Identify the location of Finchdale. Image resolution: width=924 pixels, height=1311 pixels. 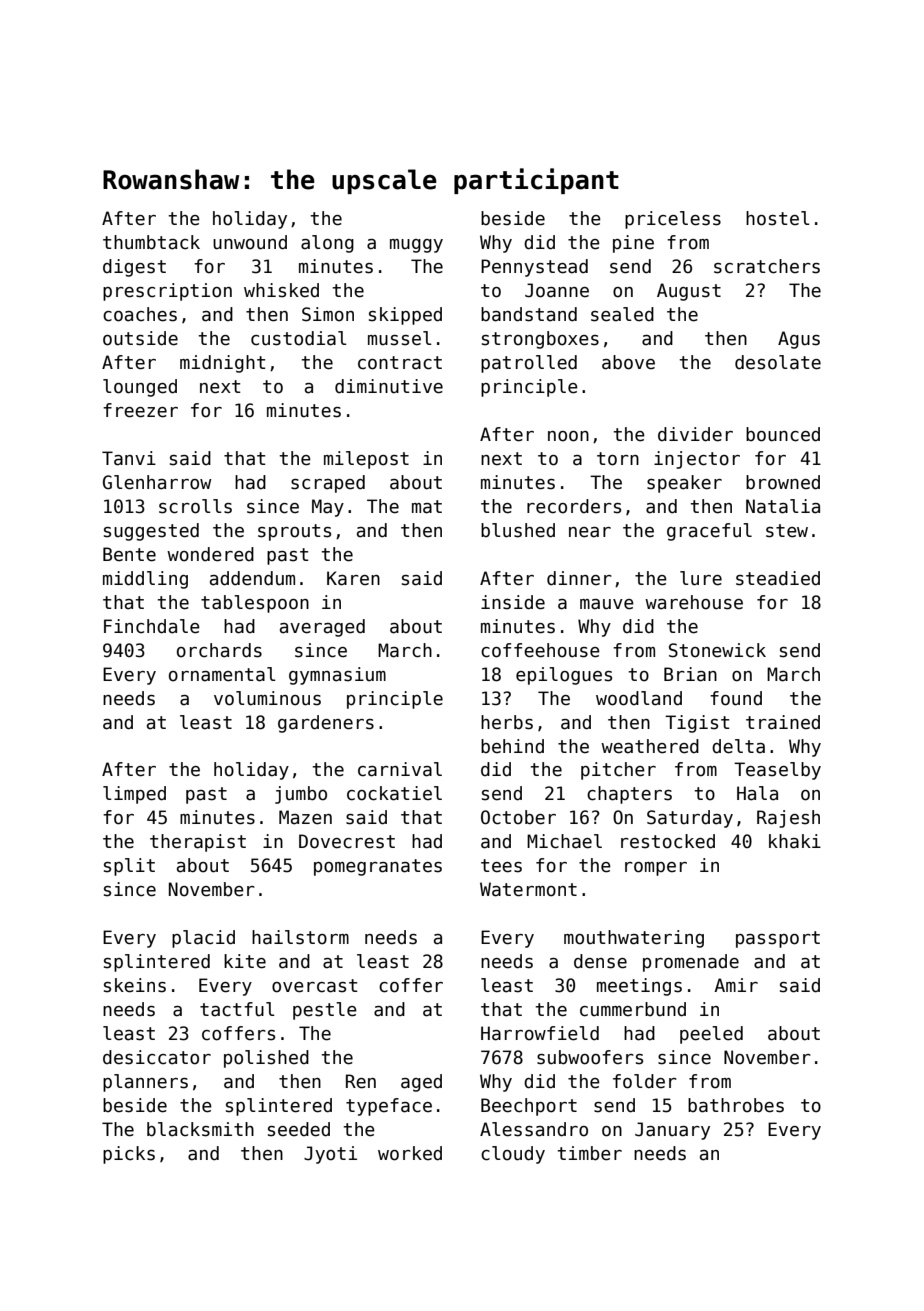
(152, 626).
